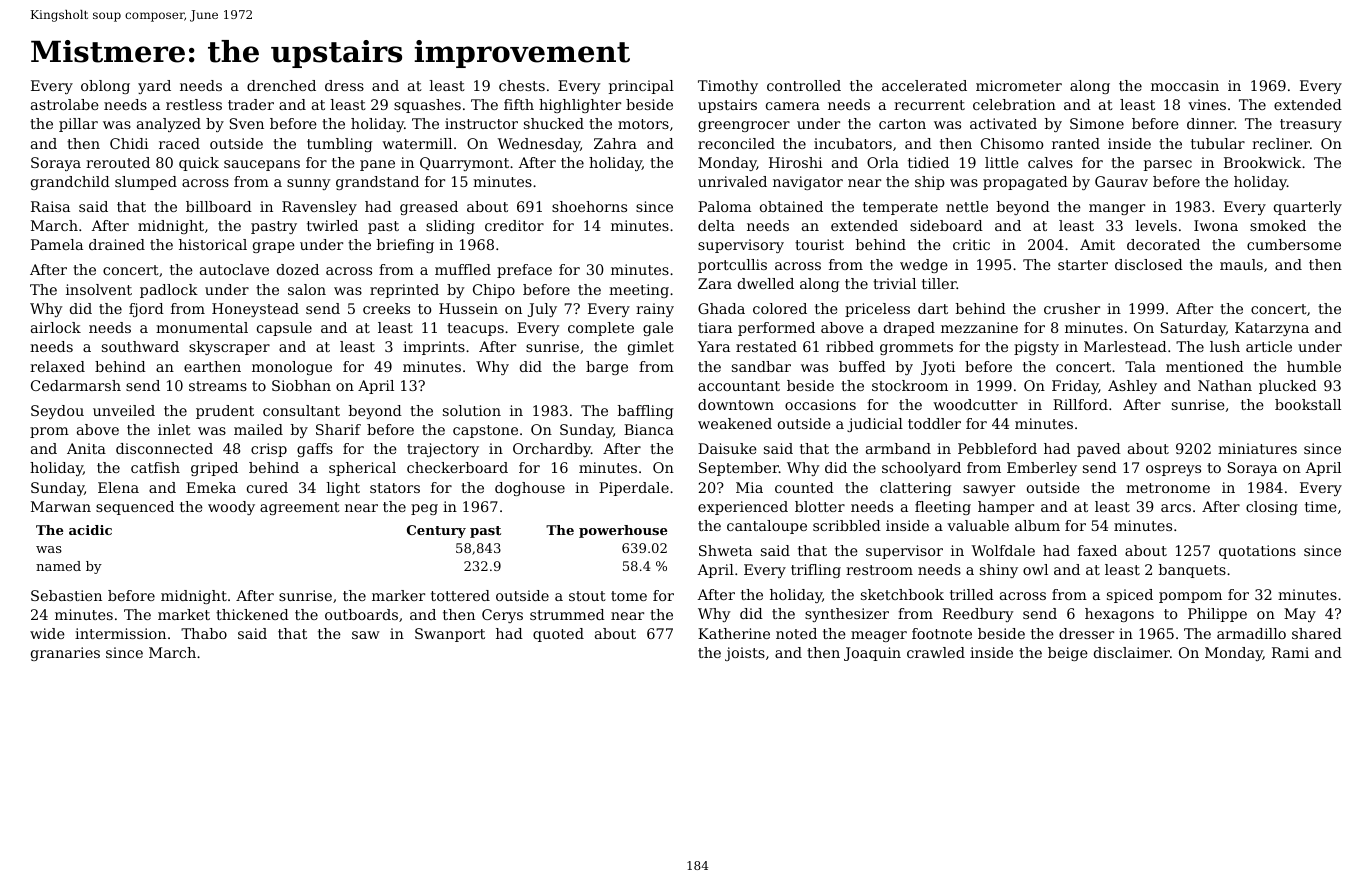 Image resolution: width=1372 pixels, height=887 pixels. What do you see at coordinates (924, 85) in the page?
I see `accelerated` at bounding box center [924, 85].
